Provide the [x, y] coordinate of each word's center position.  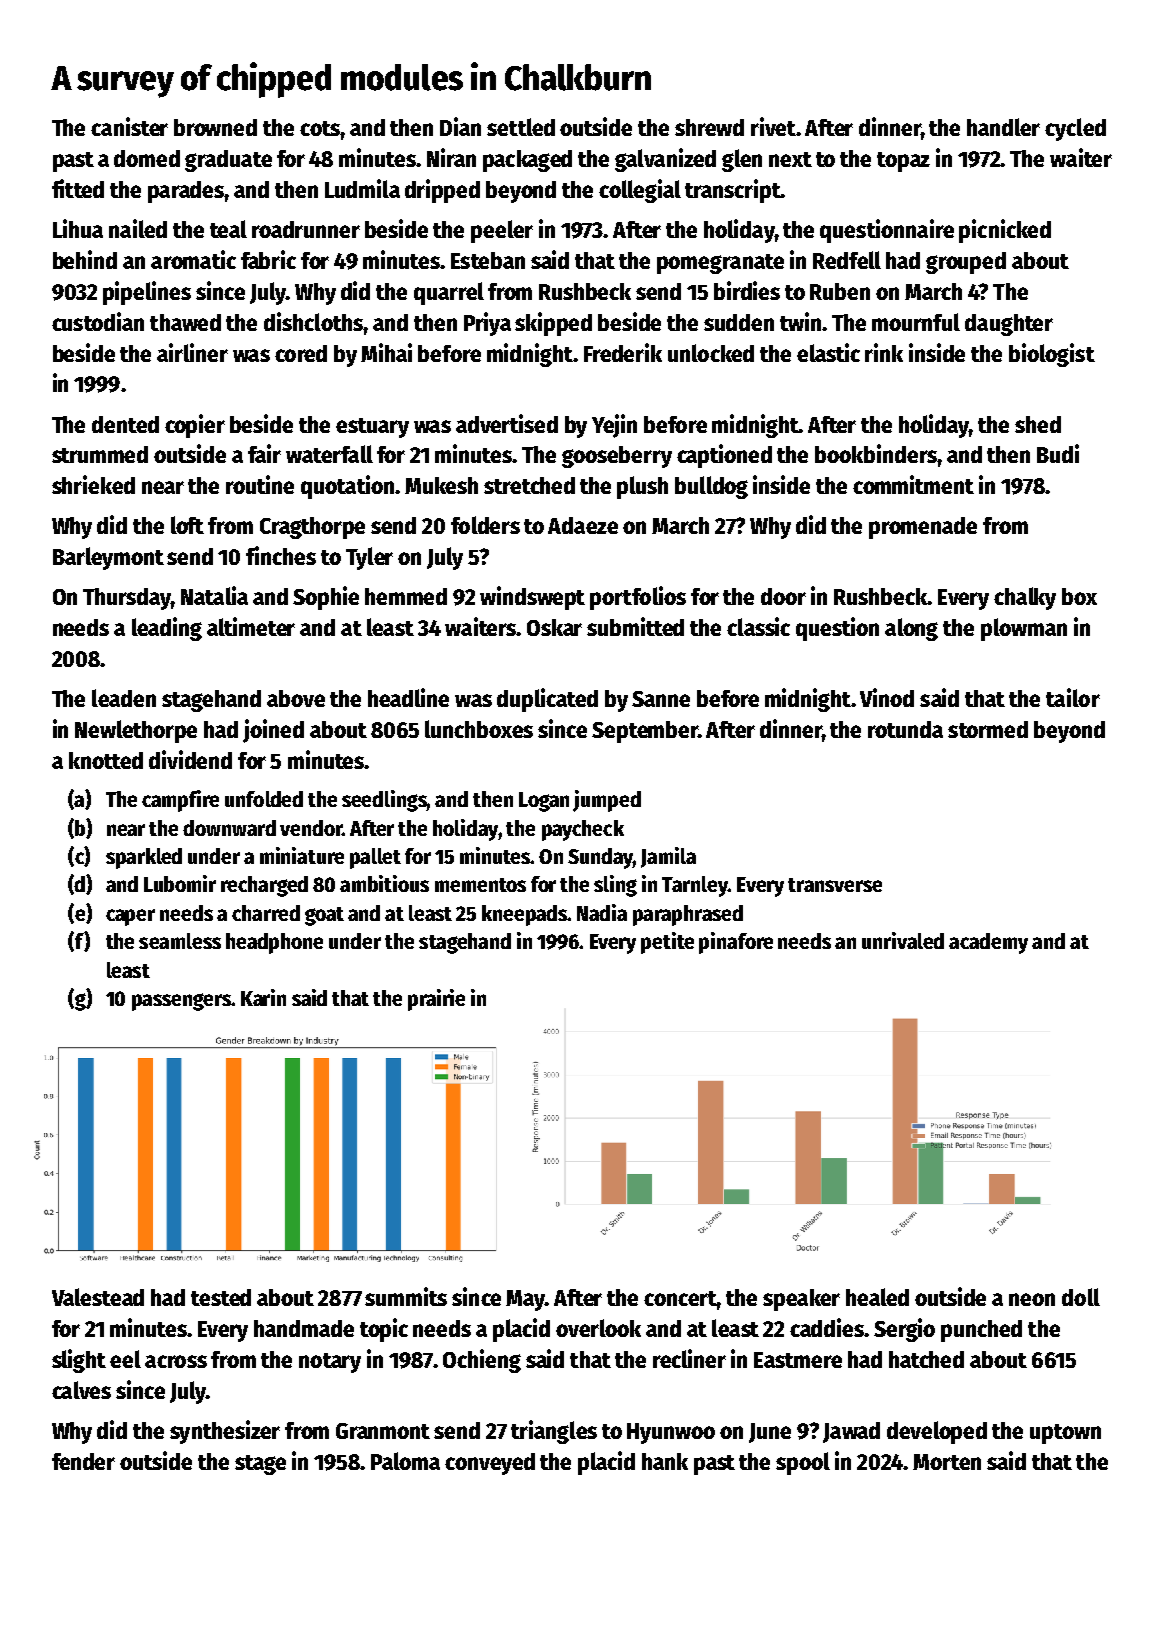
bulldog [711, 487]
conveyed [490, 1464]
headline [408, 697]
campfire [180, 801]
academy [988, 943]
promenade [923, 528]
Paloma [405, 1461]
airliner [192, 352]
